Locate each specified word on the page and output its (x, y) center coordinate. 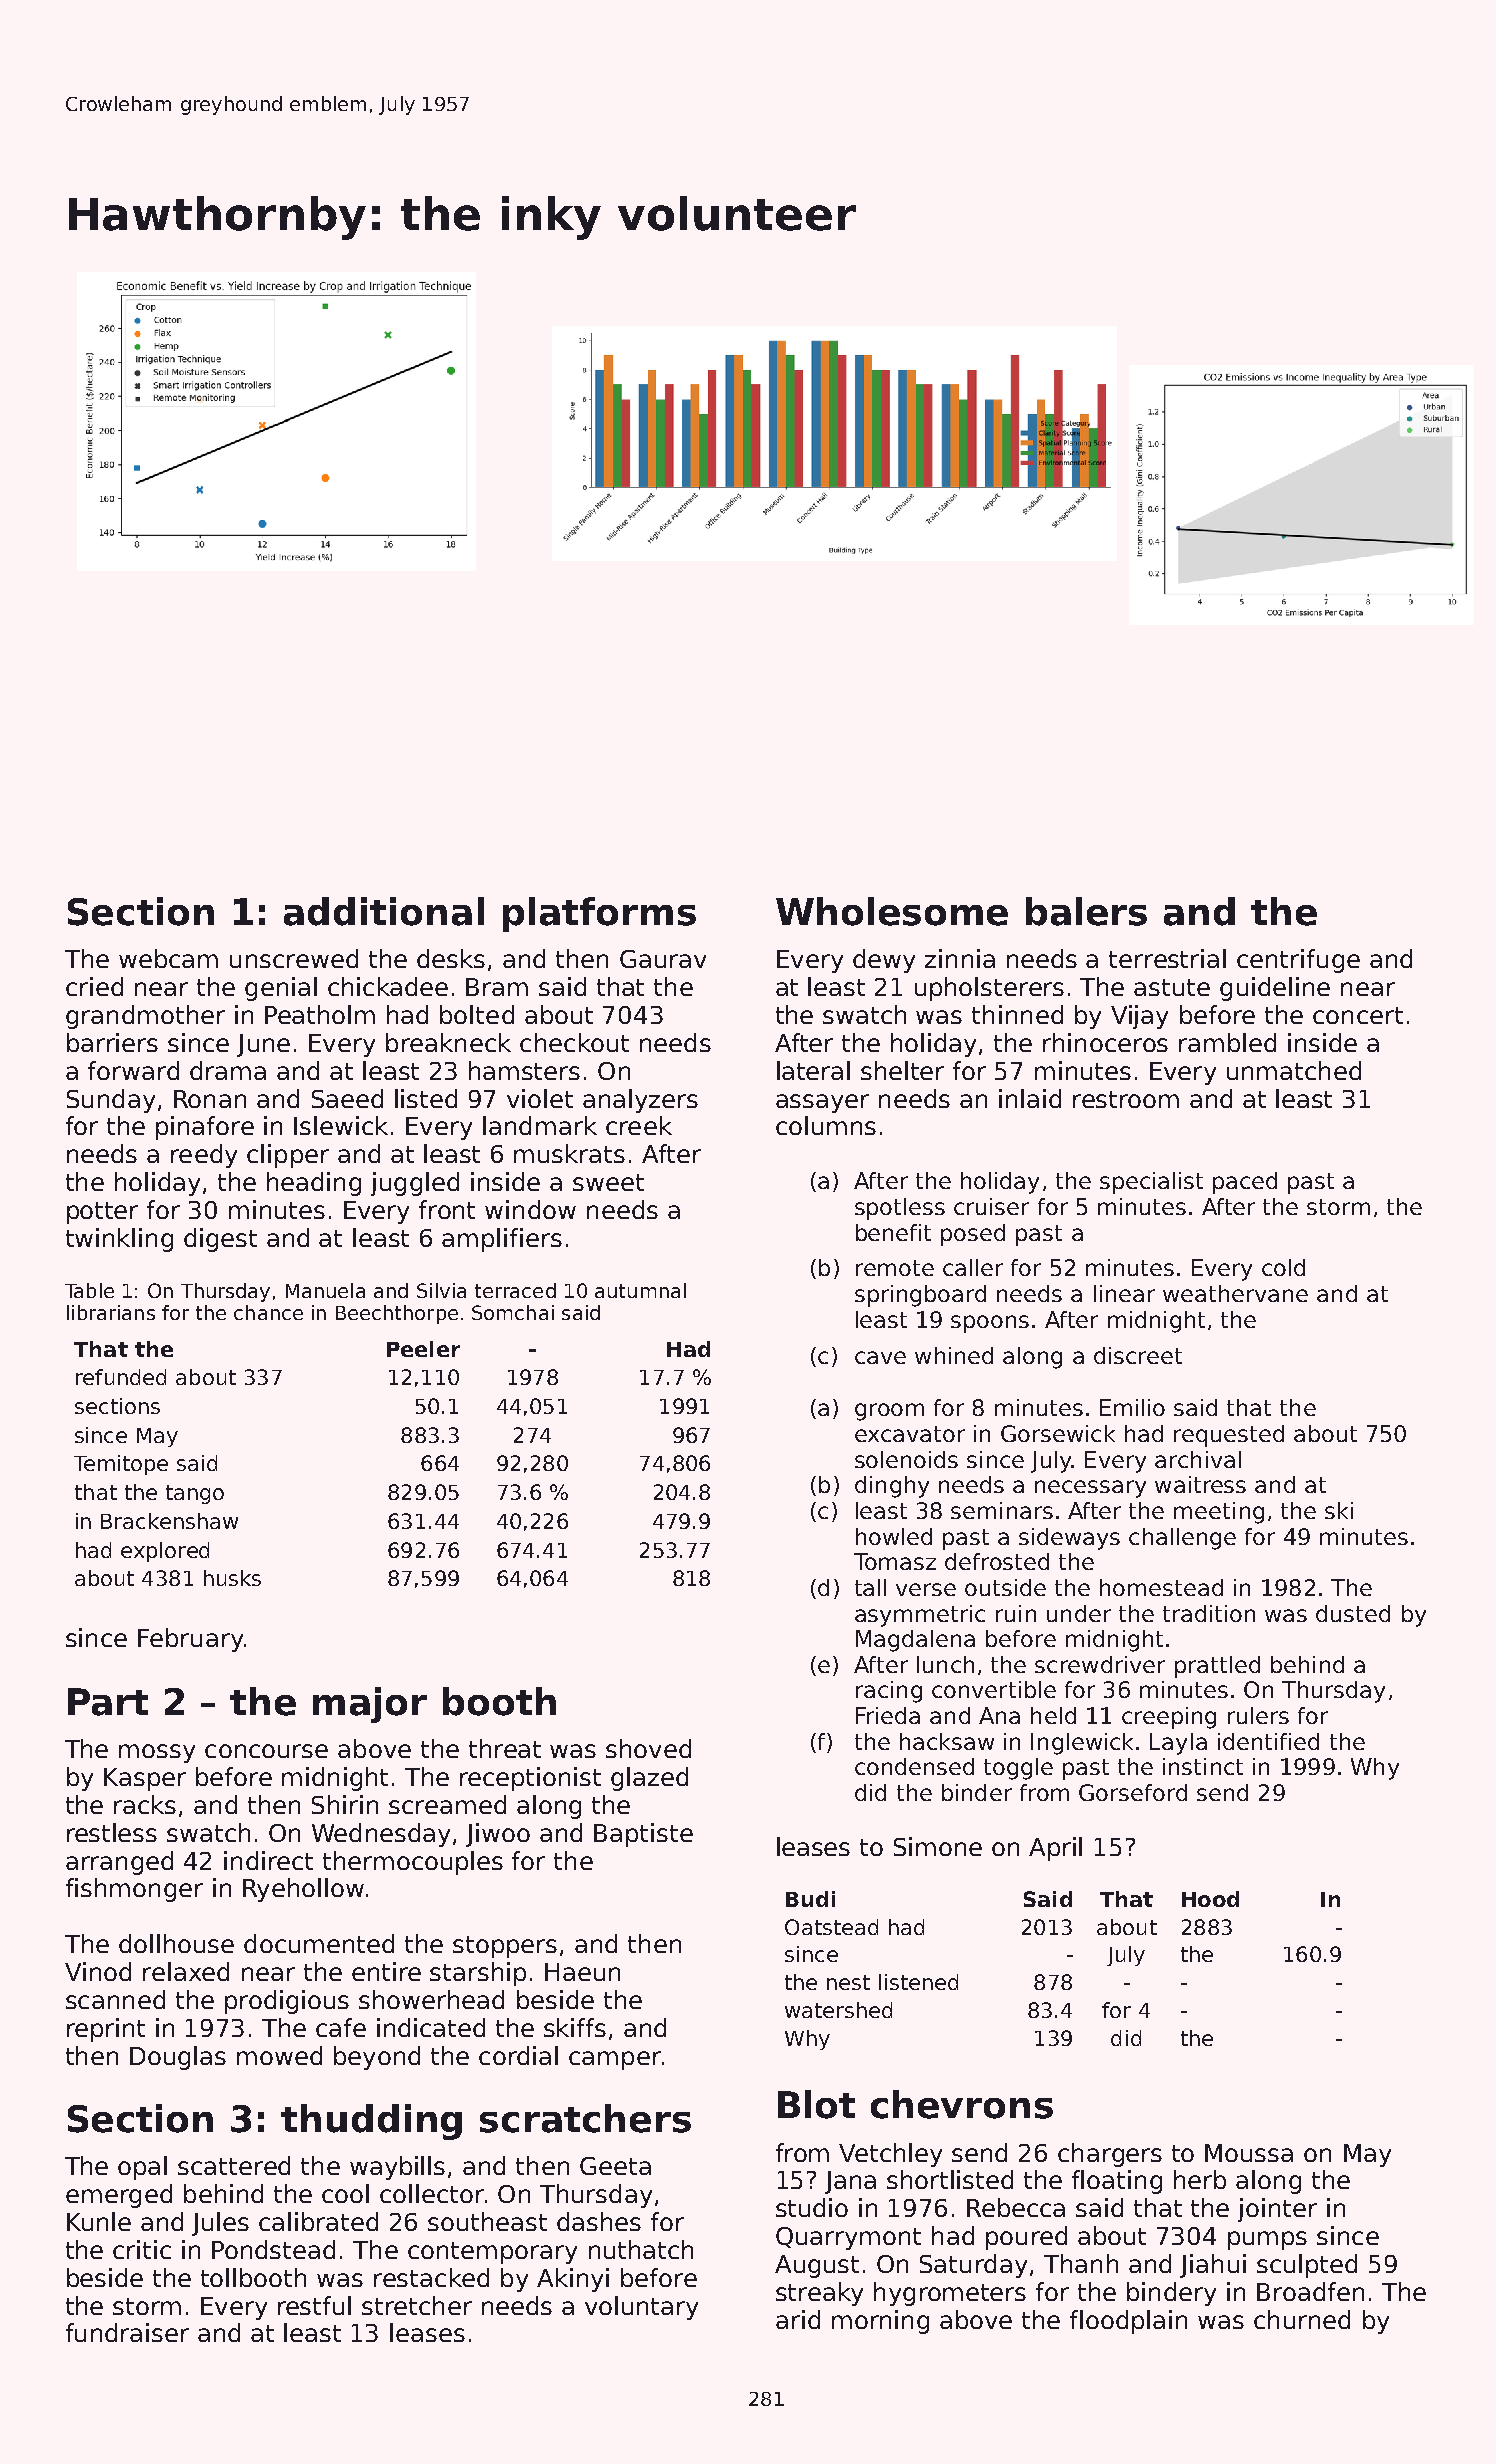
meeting (1219, 1513)
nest (848, 1982)
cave (880, 1357)
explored (165, 1552)
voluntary (641, 2308)
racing (889, 1692)
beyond (377, 2058)
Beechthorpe (397, 1314)
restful (314, 2305)
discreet (1138, 1355)
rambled (1227, 1042)
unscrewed (294, 958)
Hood (1210, 1899)
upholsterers (989, 989)
